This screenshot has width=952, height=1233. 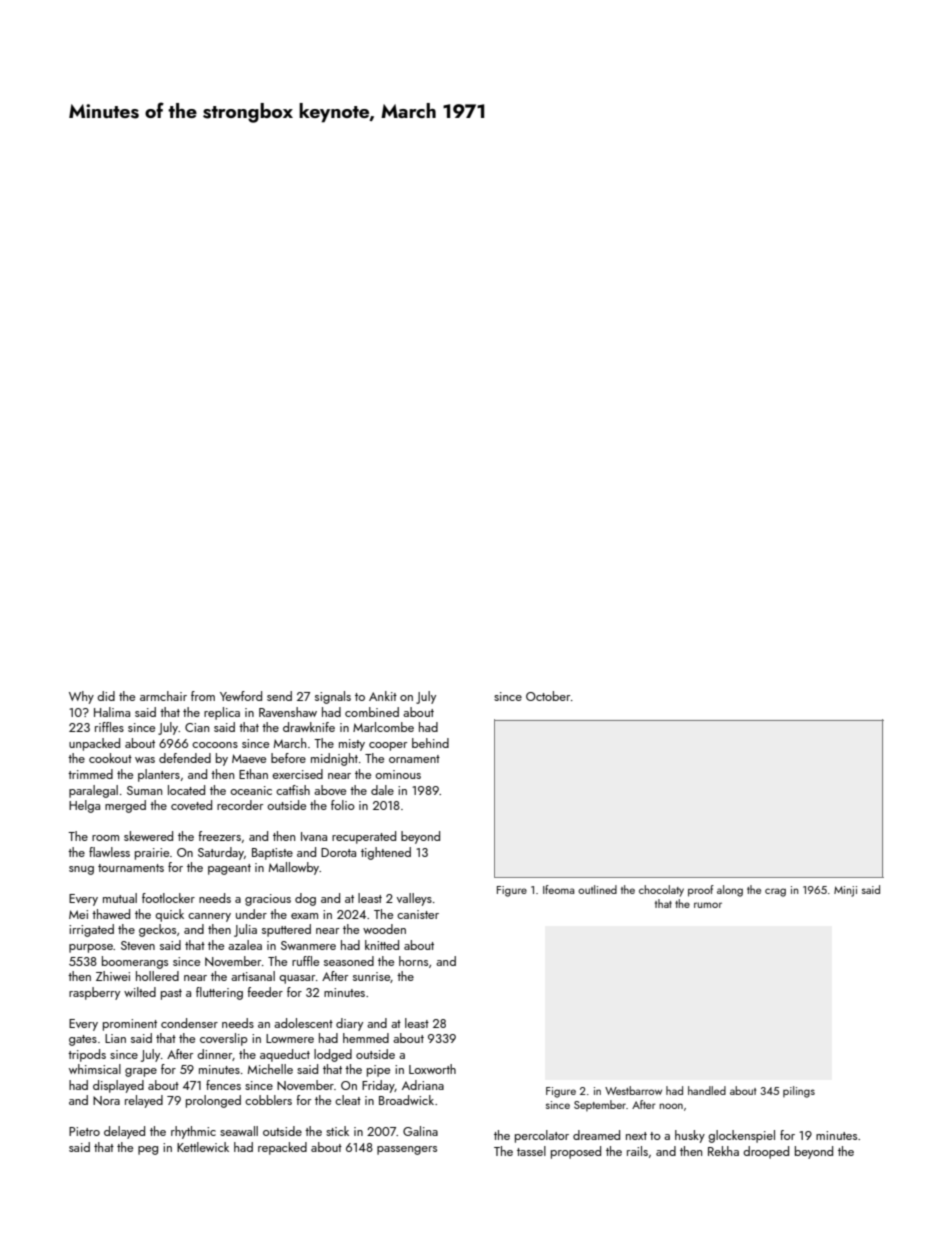 I want to click on hollered, so click(x=157, y=976).
